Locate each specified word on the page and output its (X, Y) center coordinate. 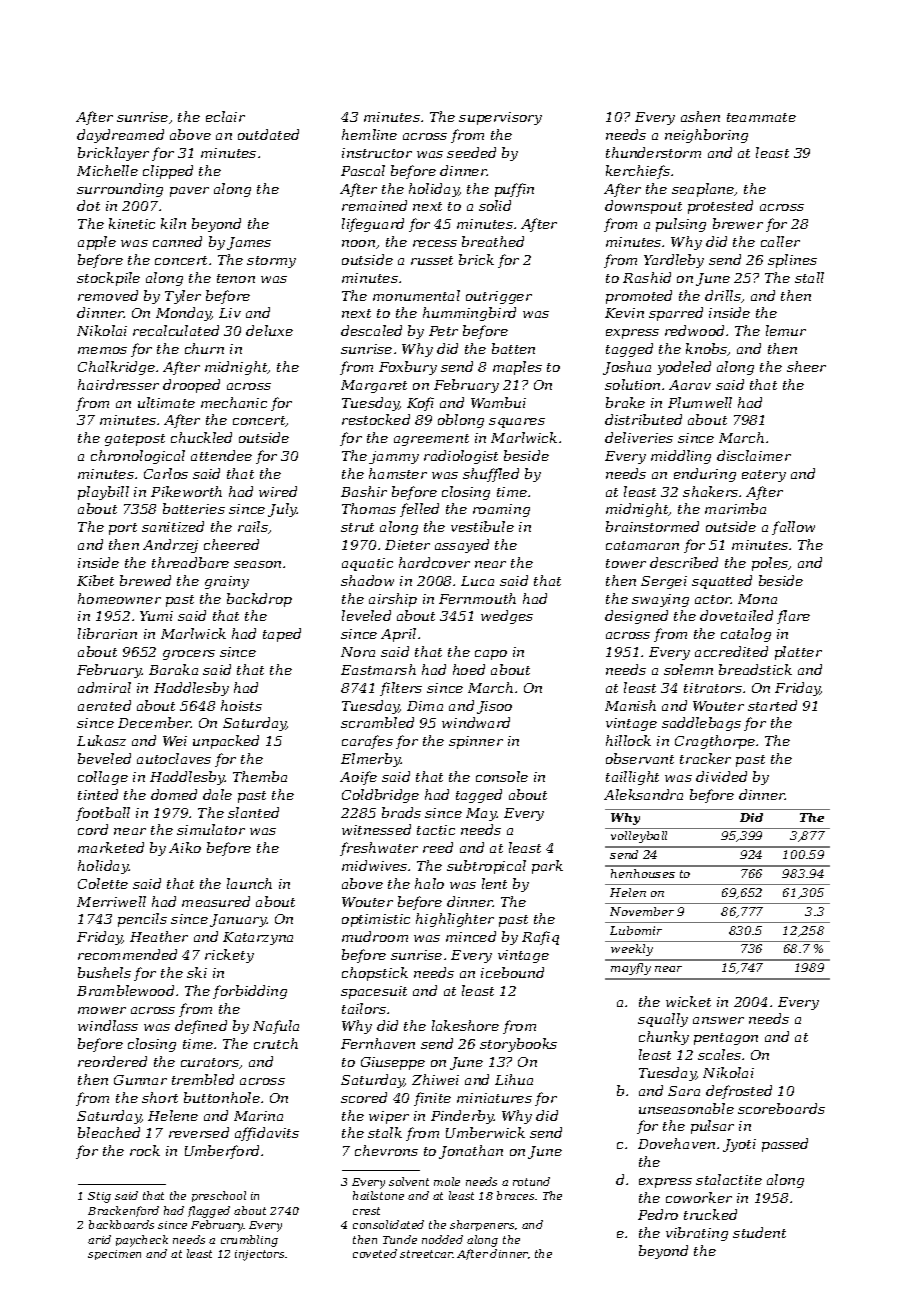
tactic (436, 830)
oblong (461, 421)
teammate (761, 117)
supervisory (500, 118)
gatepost (135, 440)
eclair (225, 116)
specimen (114, 1255)
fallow (793, 528)
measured (216, 901)
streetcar (426, 1254)
